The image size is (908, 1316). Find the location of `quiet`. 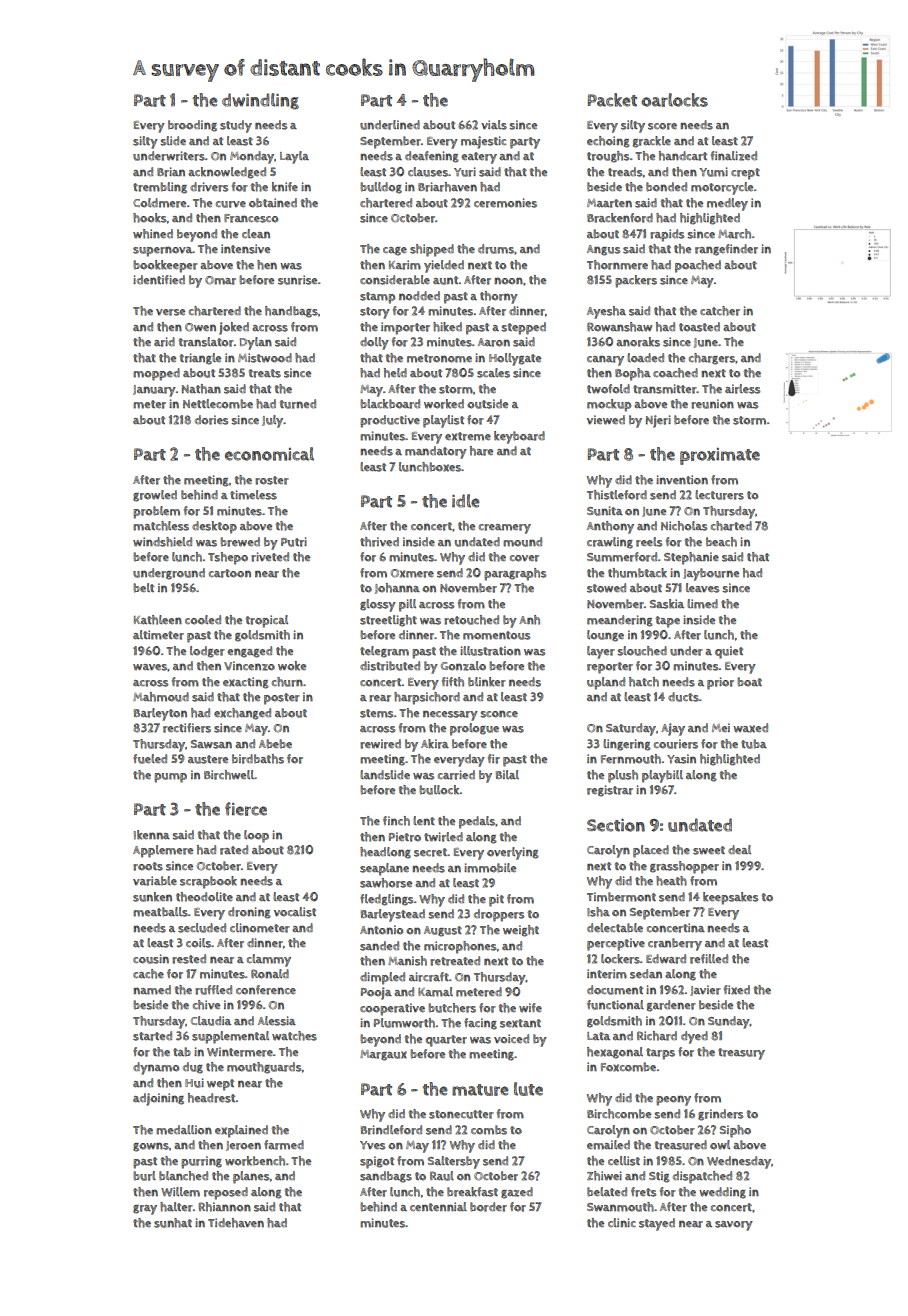

quiet is located at coordinates (729, 652).
